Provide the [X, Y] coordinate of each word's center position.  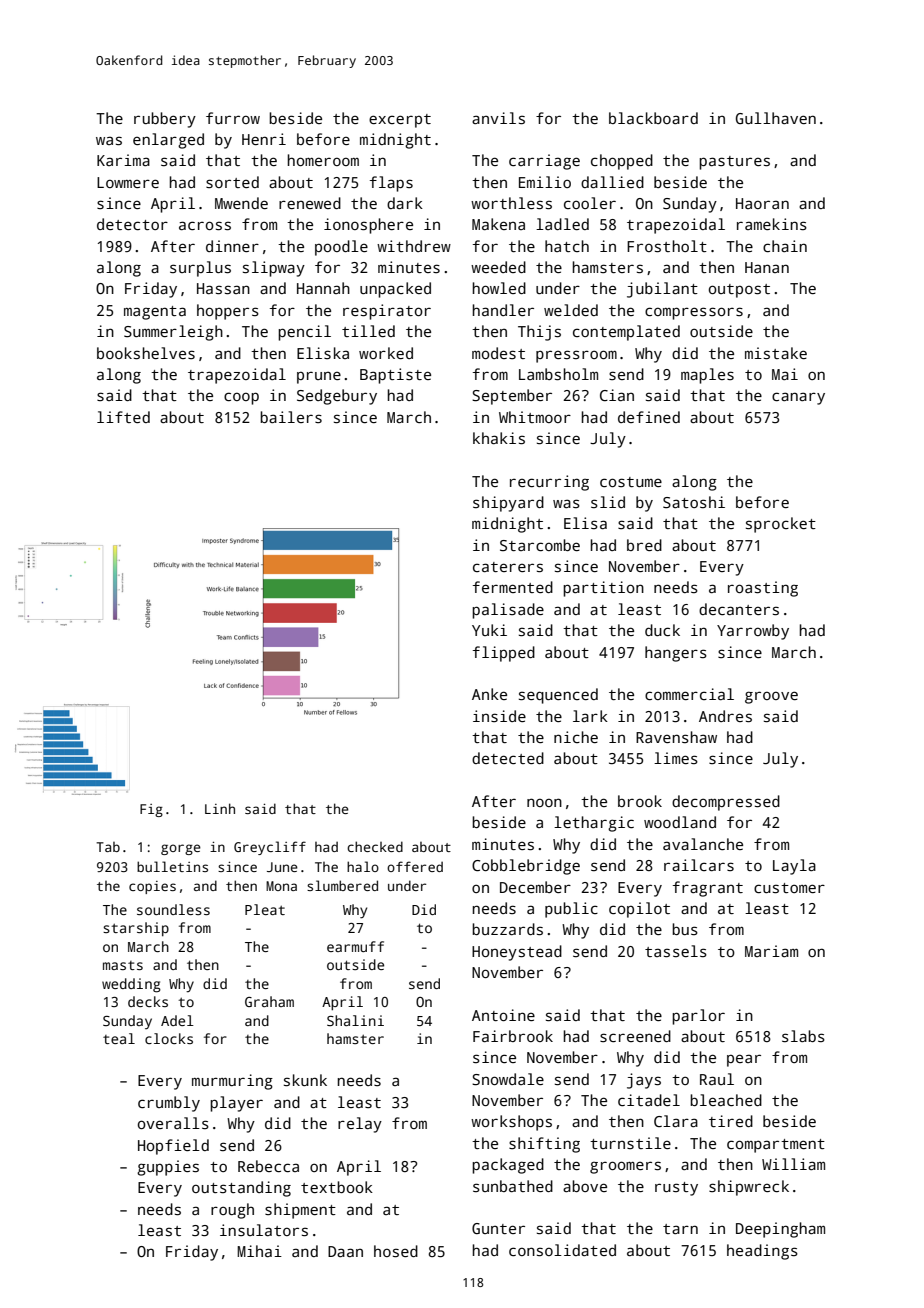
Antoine [503, 1015]
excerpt [400, 121]
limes [676, 758]
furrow [233, 118]
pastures [734, 163]
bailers [291, 417]
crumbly [169, 1104]
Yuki [489, 630]
